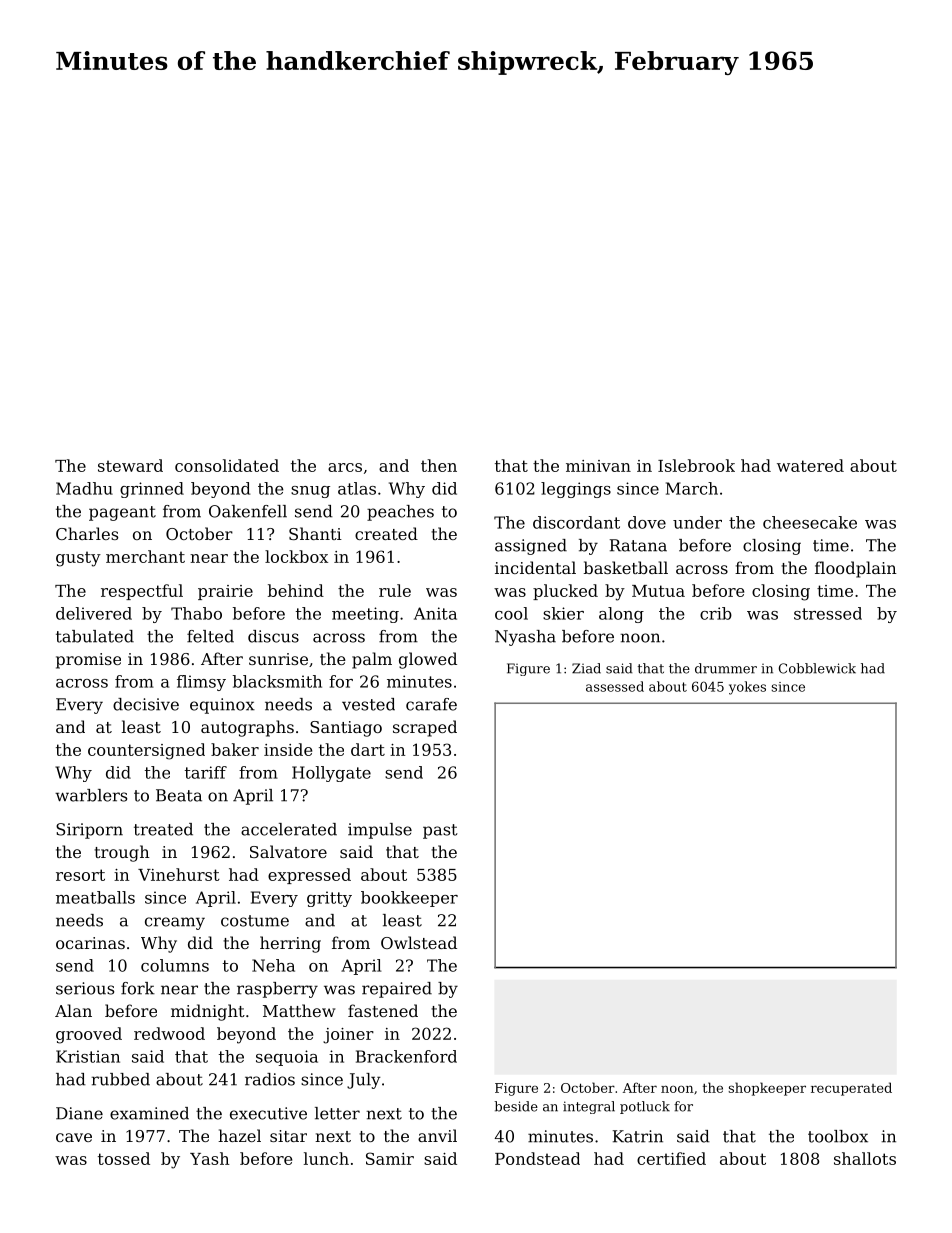 This page has height=1233, width=952. I want to click on dart, so click(368, 749).
